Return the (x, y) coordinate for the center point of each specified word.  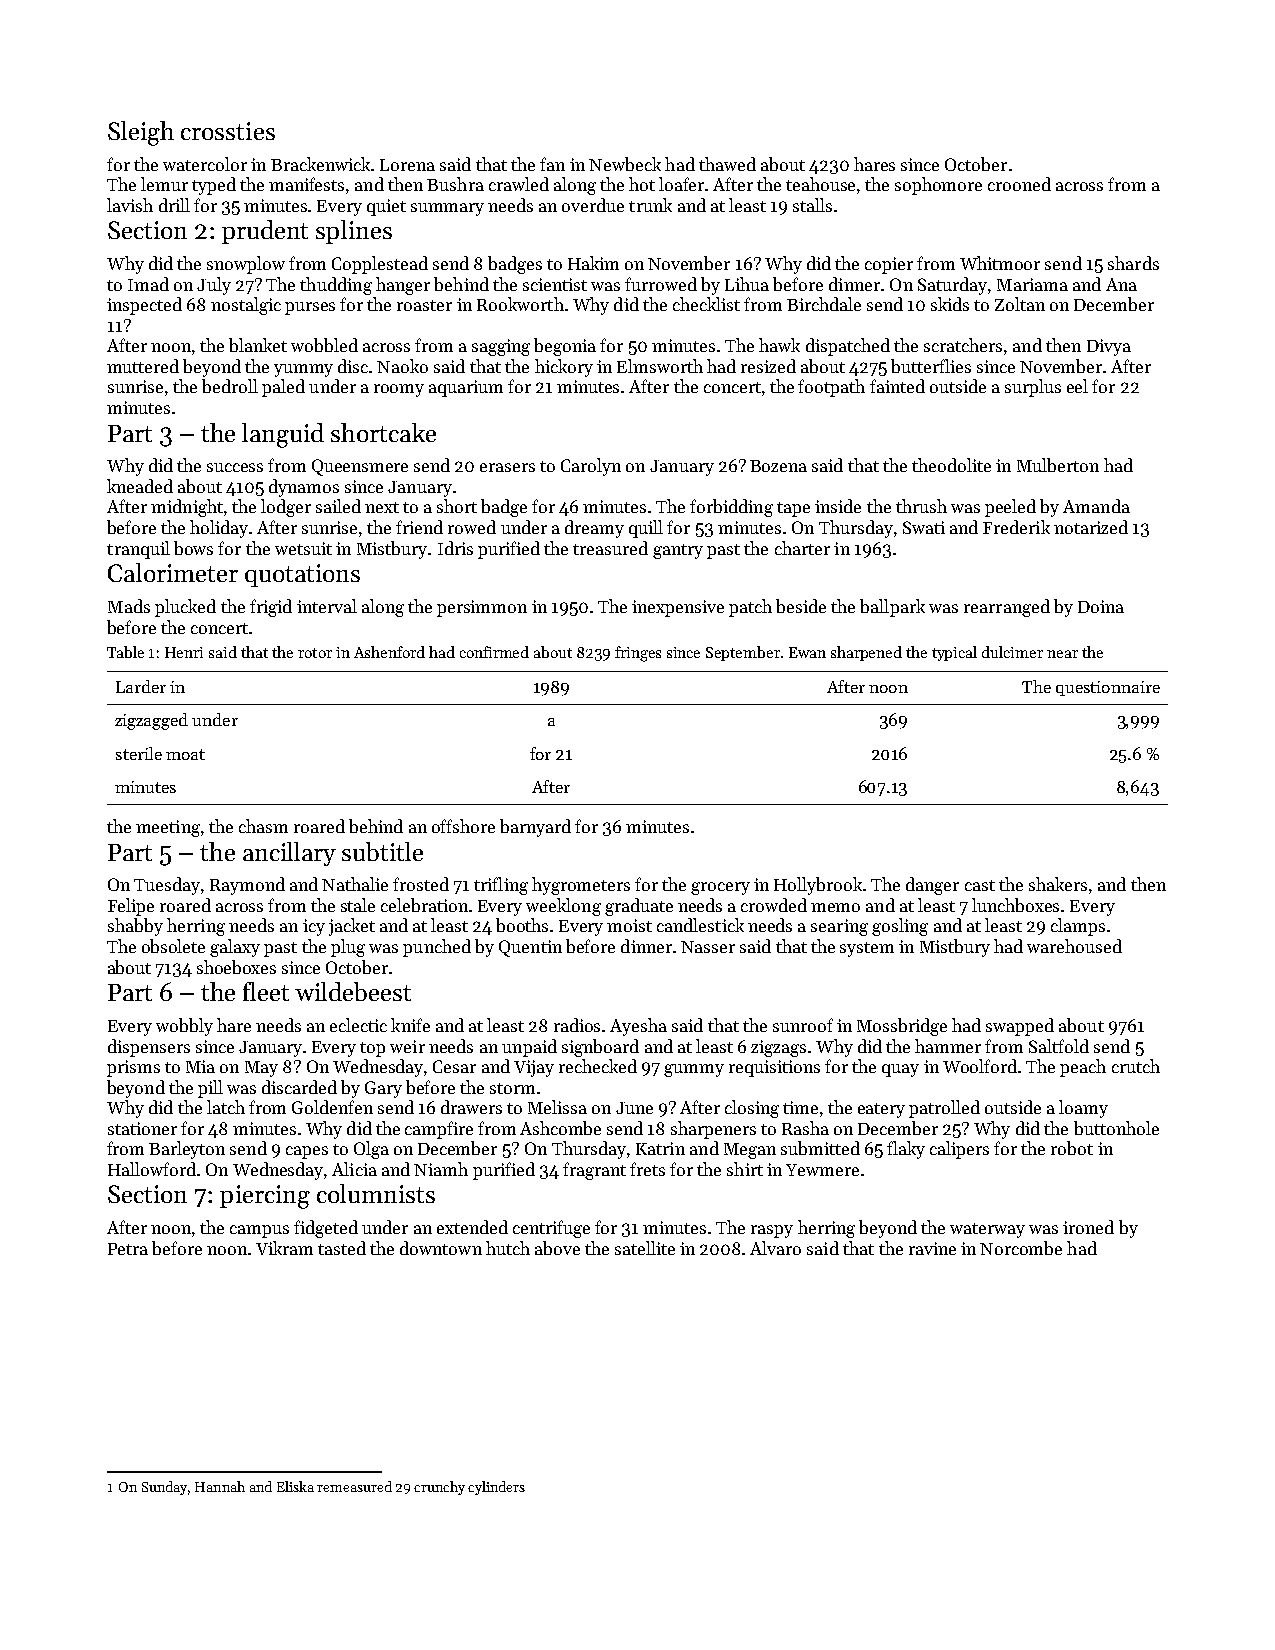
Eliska (295, 1486)
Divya (1109, 347)
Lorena (407, 165)
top (372, 1049)
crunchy (439, 1488)
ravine (932, 1248)
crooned (1019, 184)
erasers (507, 467)
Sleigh (141, 133)
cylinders (496, 1488)
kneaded (140, 486)
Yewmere (822, 1170)
